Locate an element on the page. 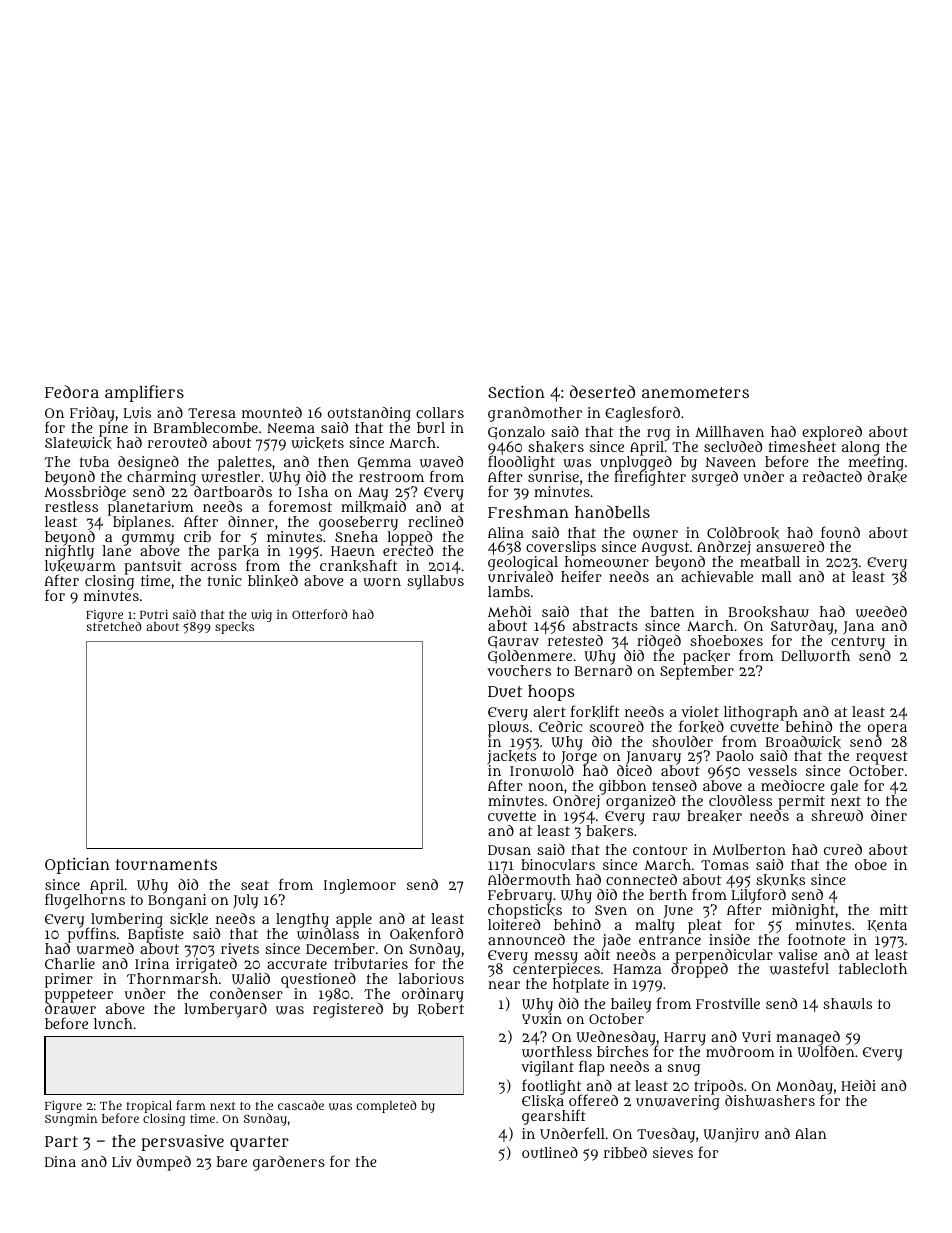 This page has width=952, height=1233. Bongani is located at coordinates (177, 901).
